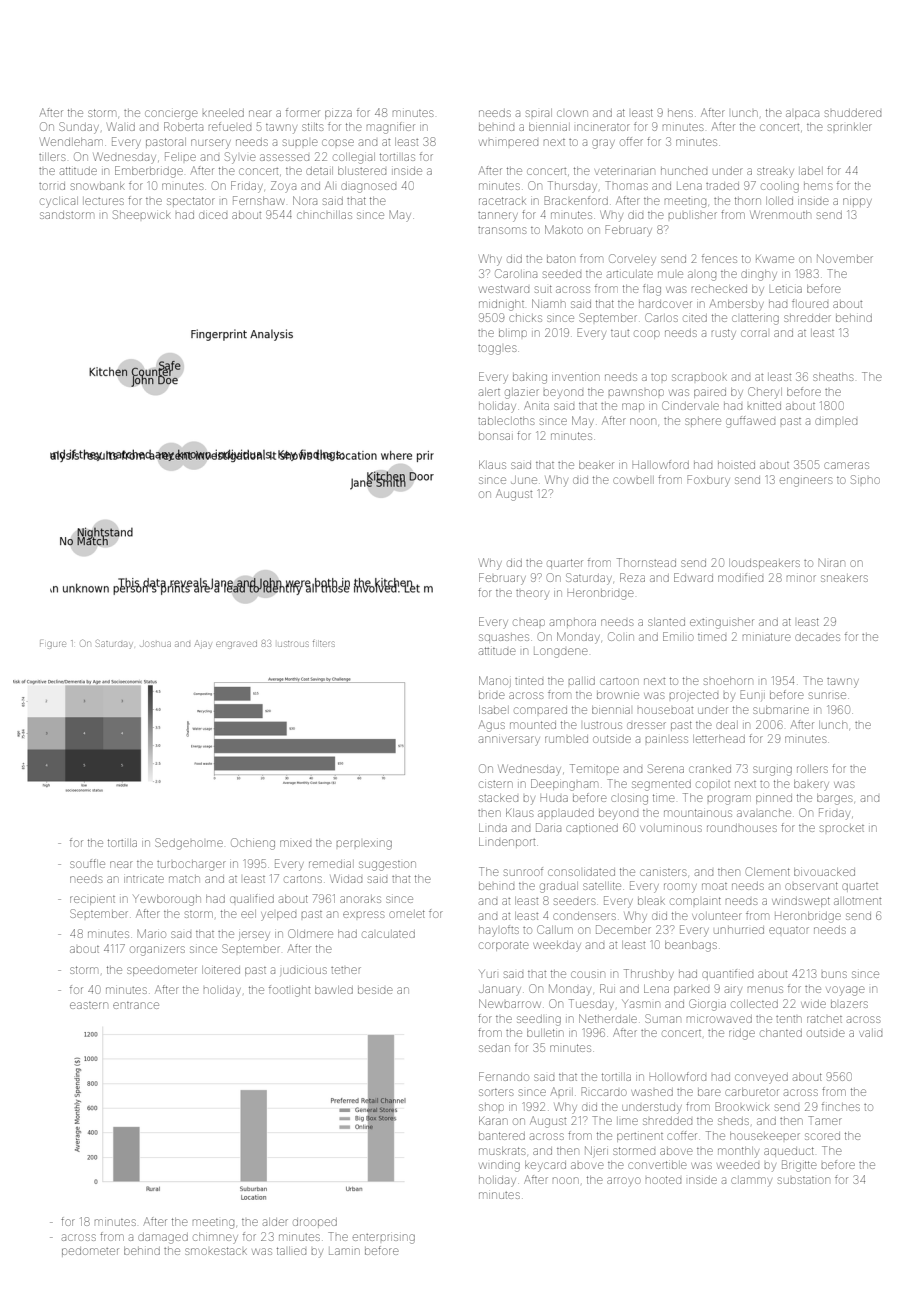 This screenshot has height=1308, width=924. Describe the element at coordinates (539, 113) in the screenshot. I see `spiral` at that location.
